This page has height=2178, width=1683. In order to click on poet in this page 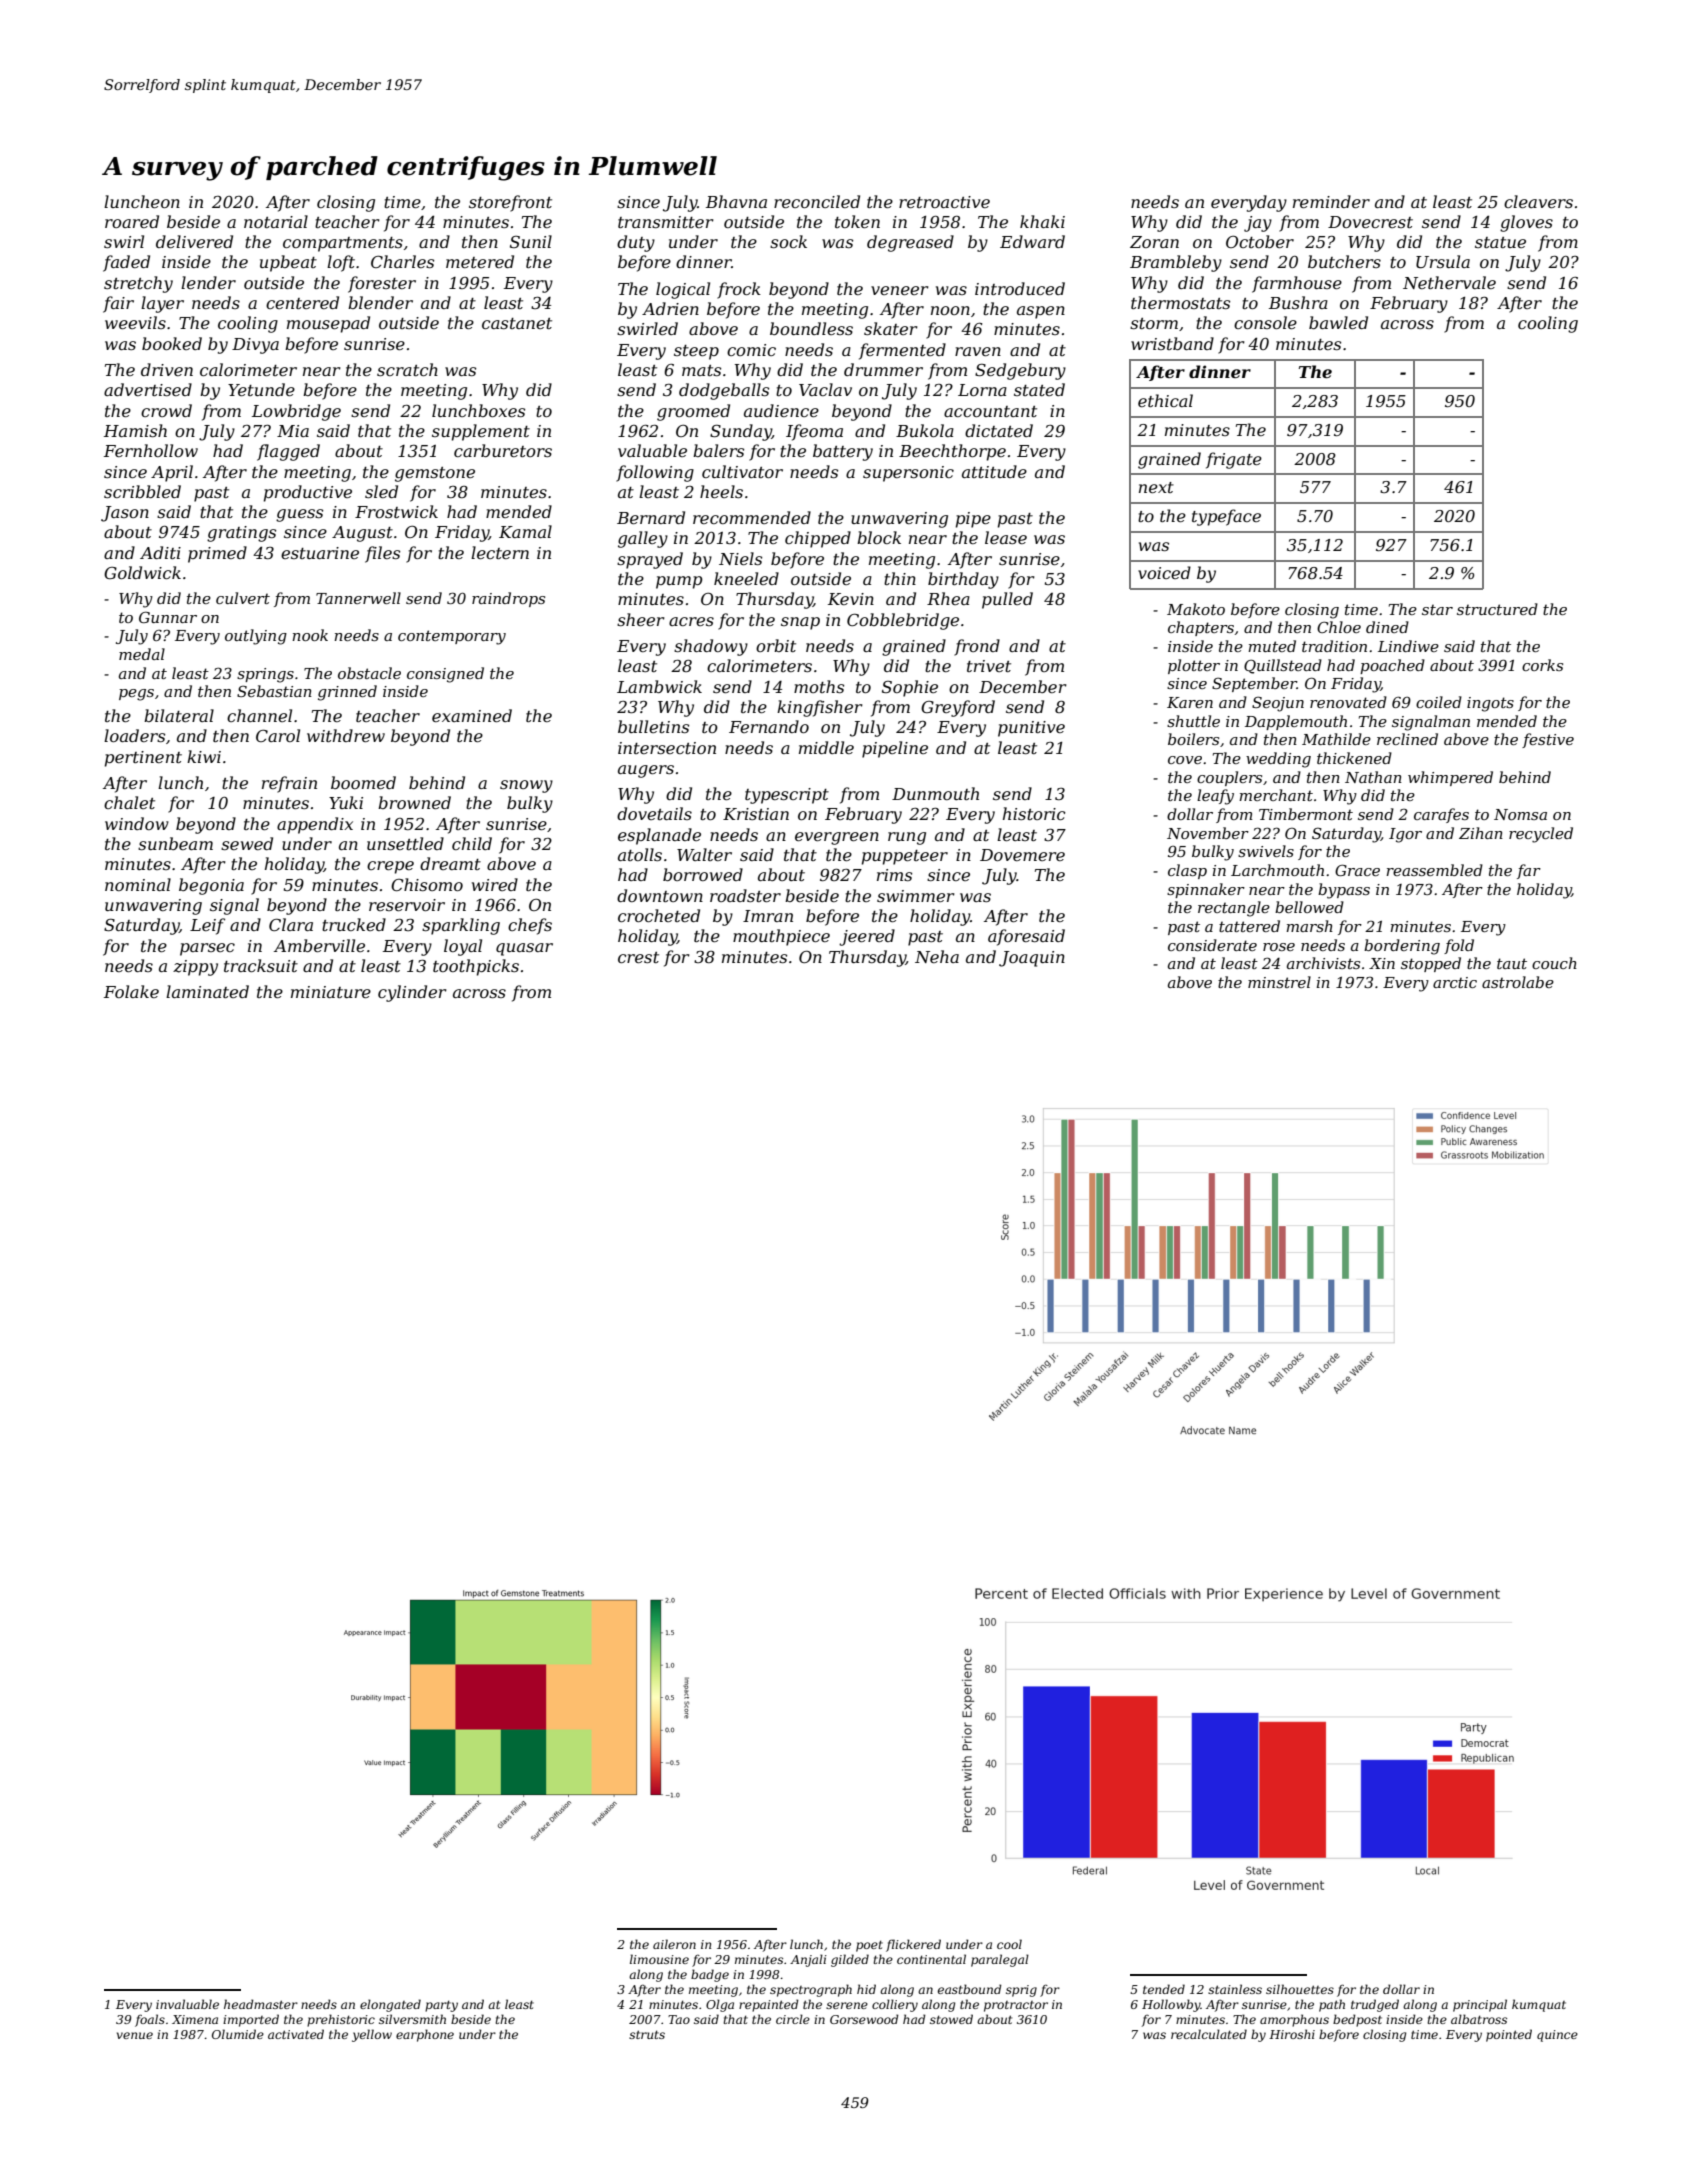, I will do `click(869, 1946)`.
